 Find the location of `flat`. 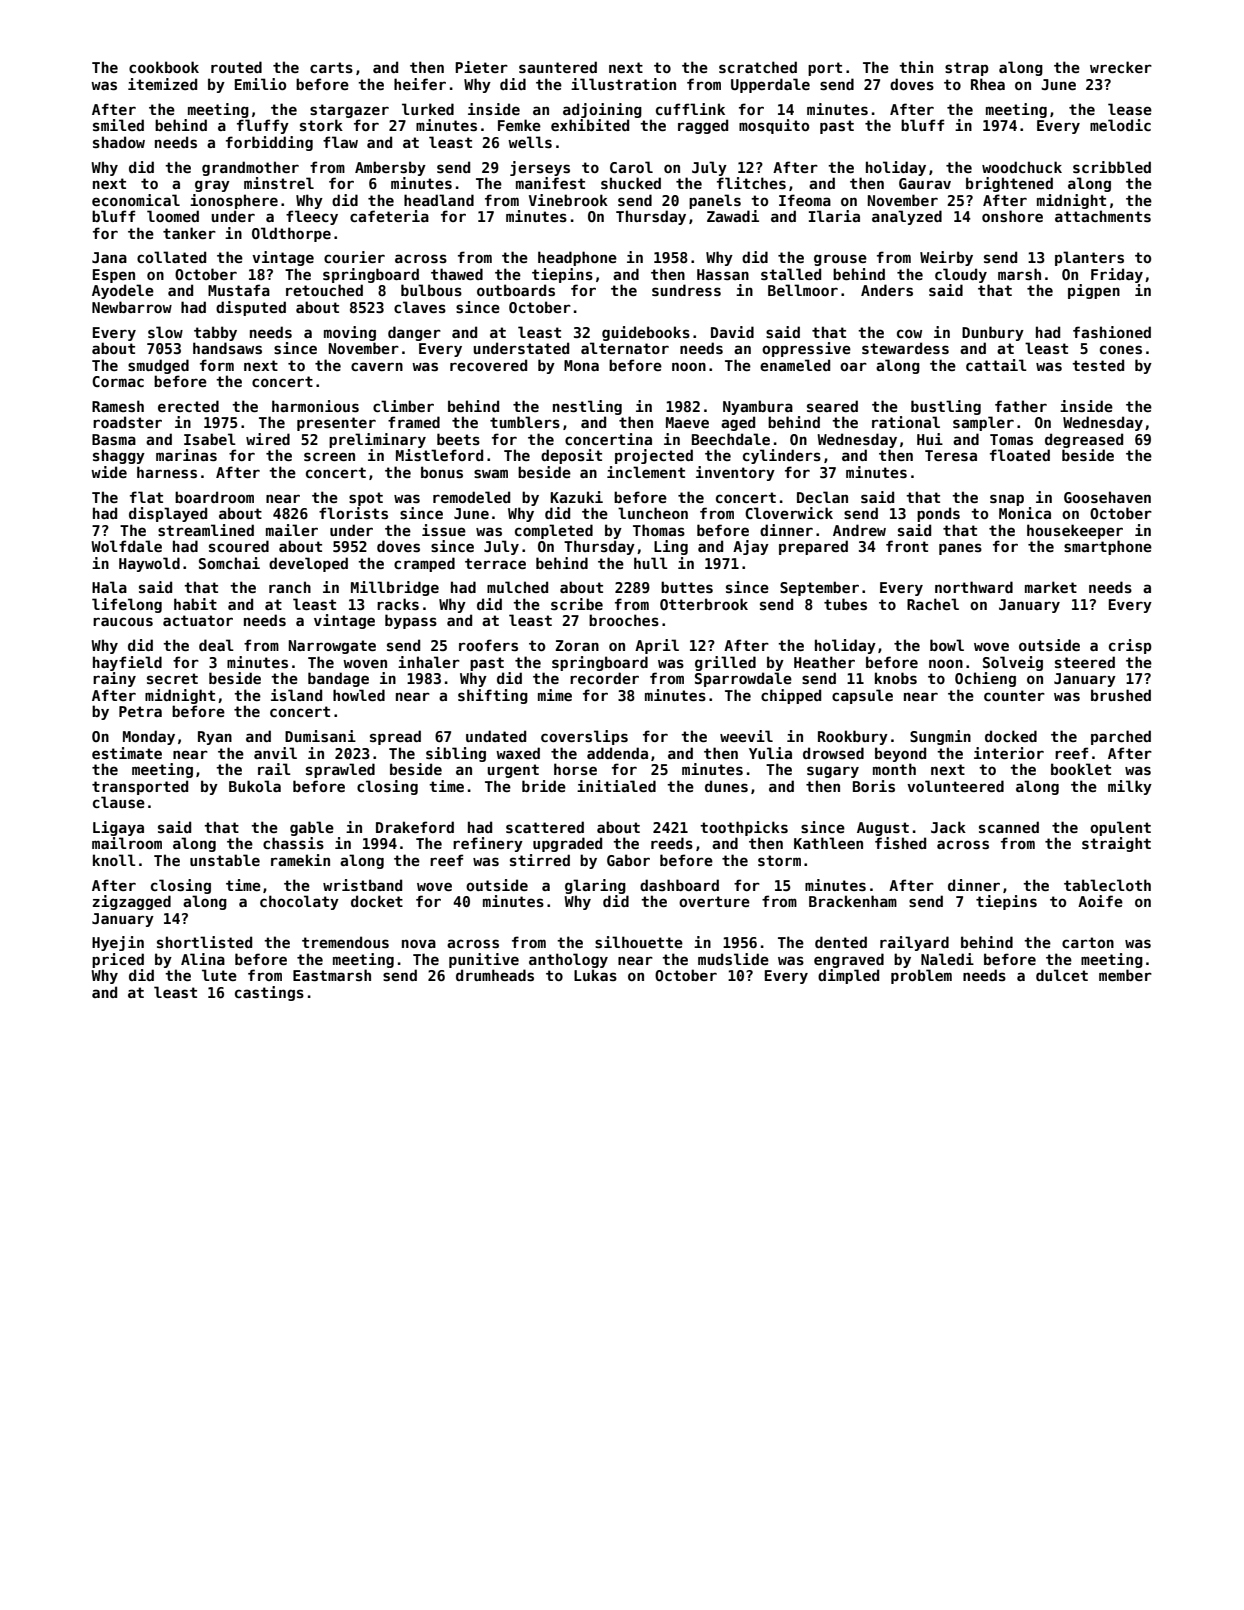

flat is located at coordinates (146, 497).
